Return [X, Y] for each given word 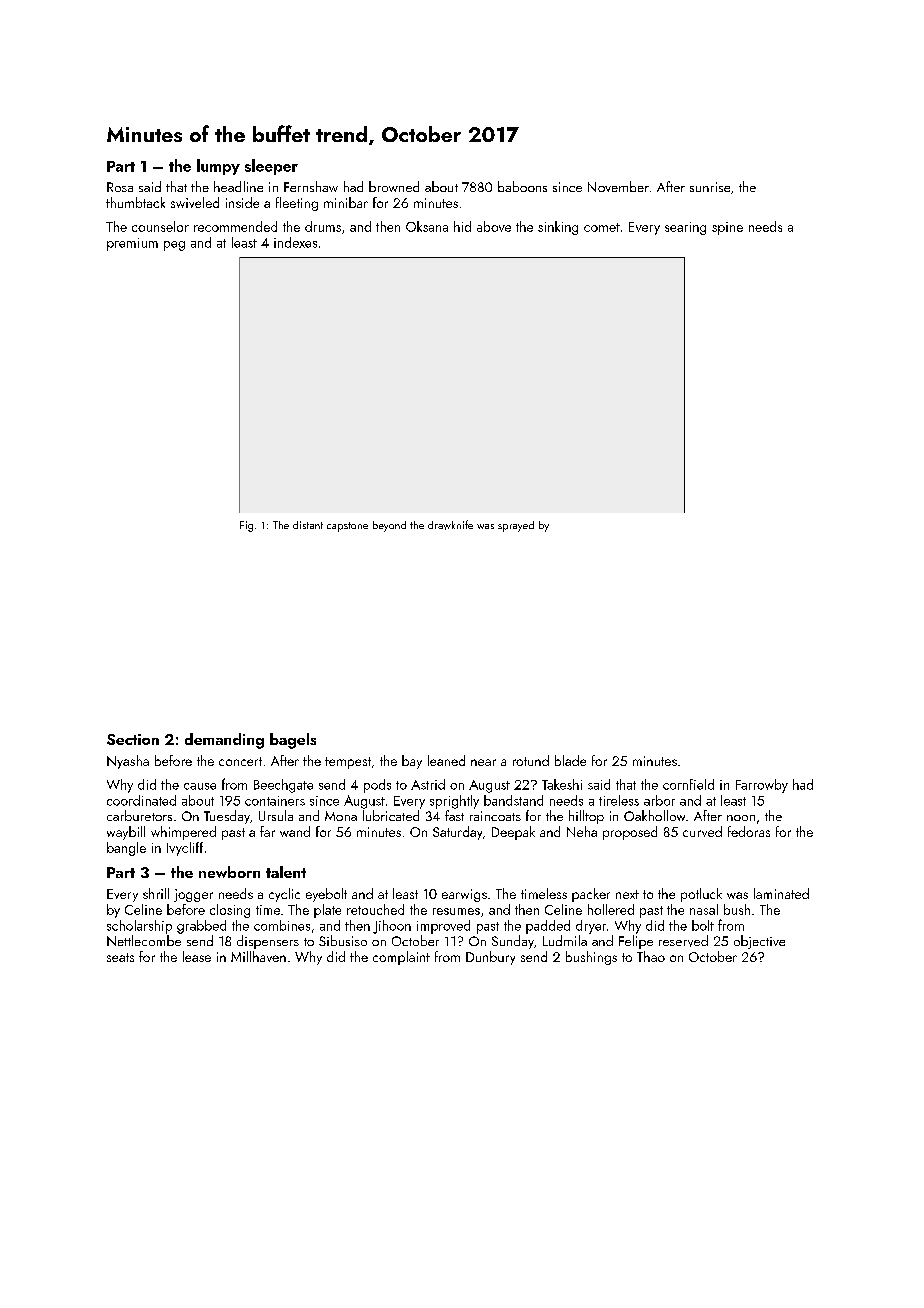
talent [286, 872]
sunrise [710, 187]
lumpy [218, 167]
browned [394, 186]
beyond [389, 526]
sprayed [516, 526]
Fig [246, 526]
